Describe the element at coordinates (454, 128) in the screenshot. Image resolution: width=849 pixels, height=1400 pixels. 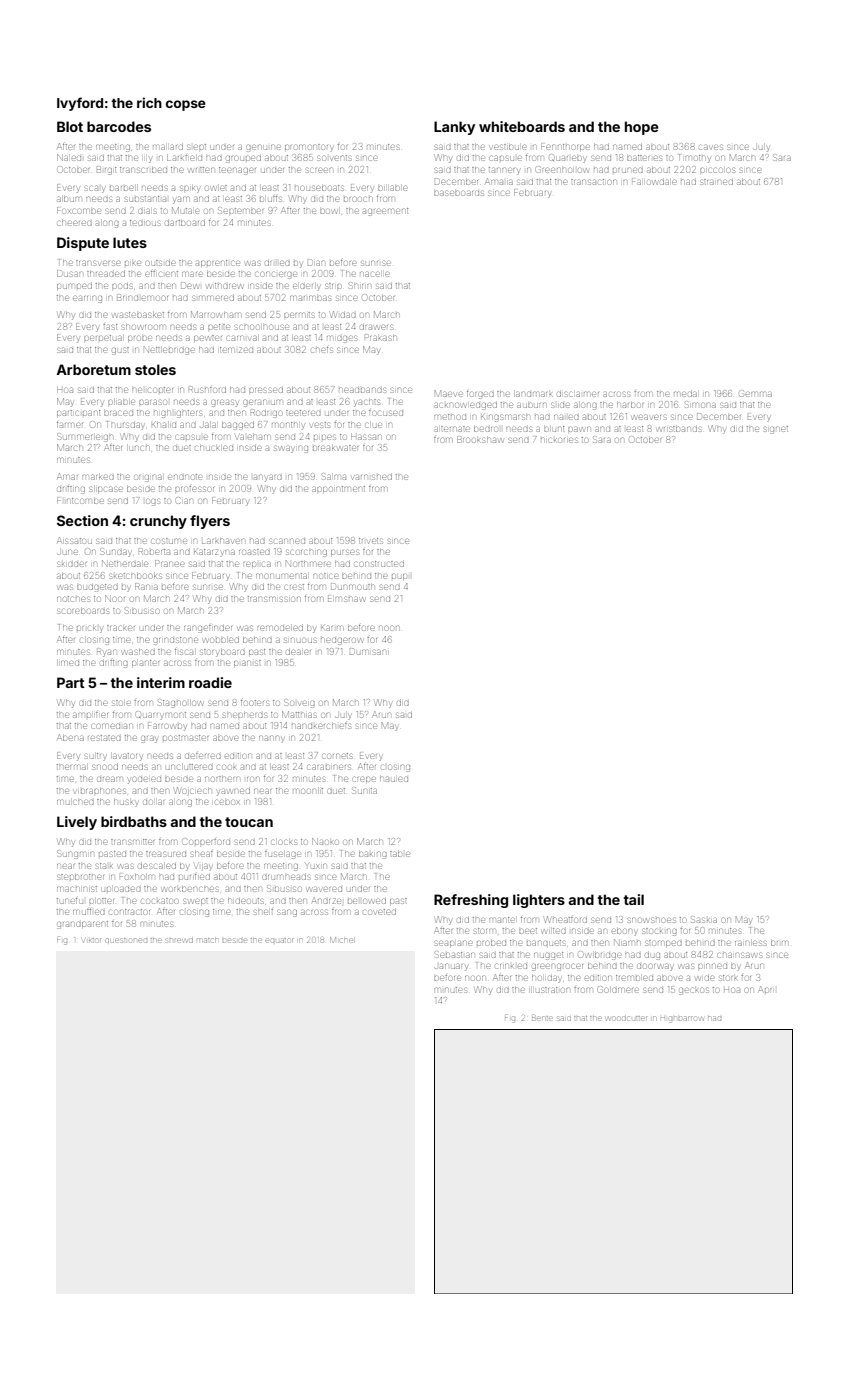
I see `Lanky` at that location.
